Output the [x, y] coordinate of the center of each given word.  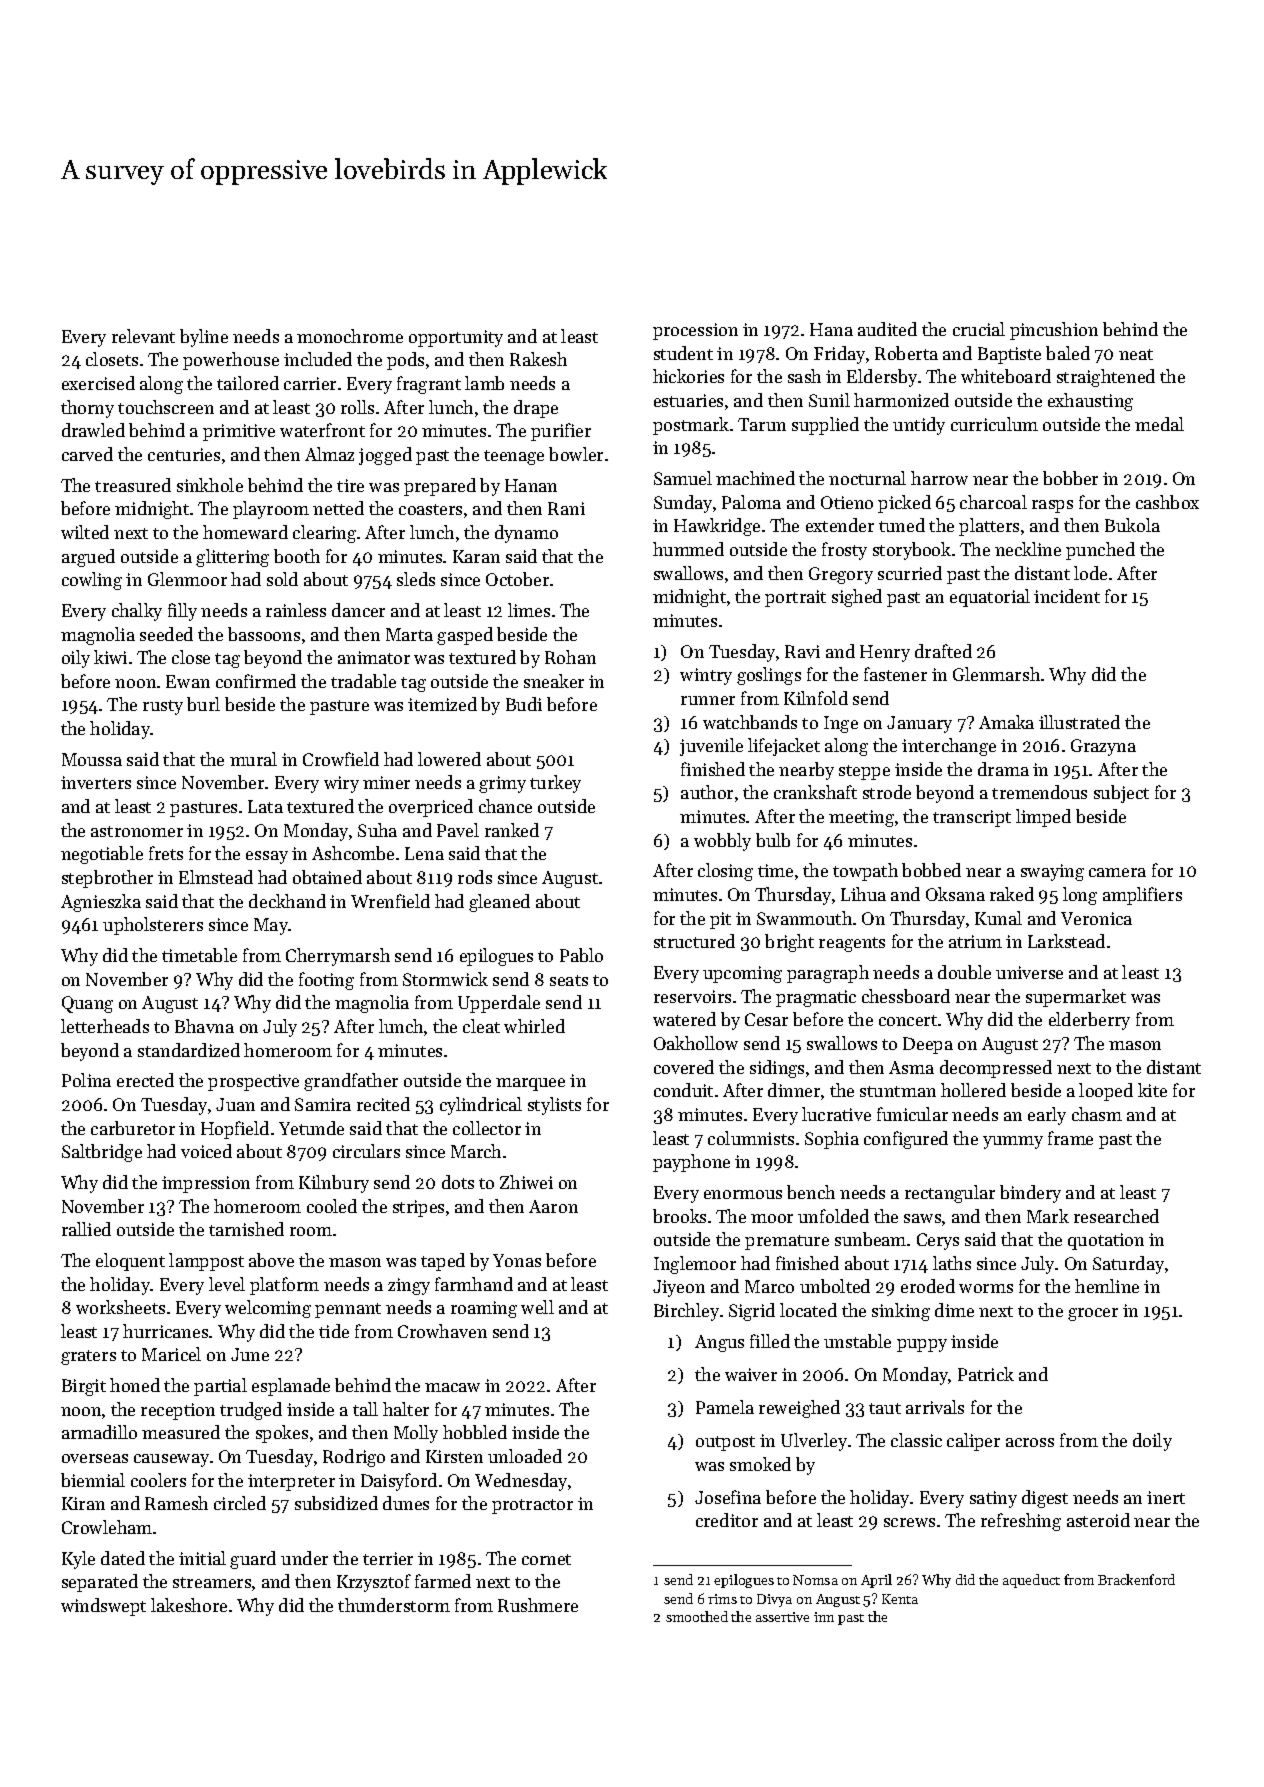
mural [253, 759]
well [537, 1307]
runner [708, 700]
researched [1116, 1216]
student [683, 353]
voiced [206, 1151]
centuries [184, 454]
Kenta [900, 1599]
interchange [949, 747]
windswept [103, 1607]
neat [1136, 354]
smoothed [697, 1616]
